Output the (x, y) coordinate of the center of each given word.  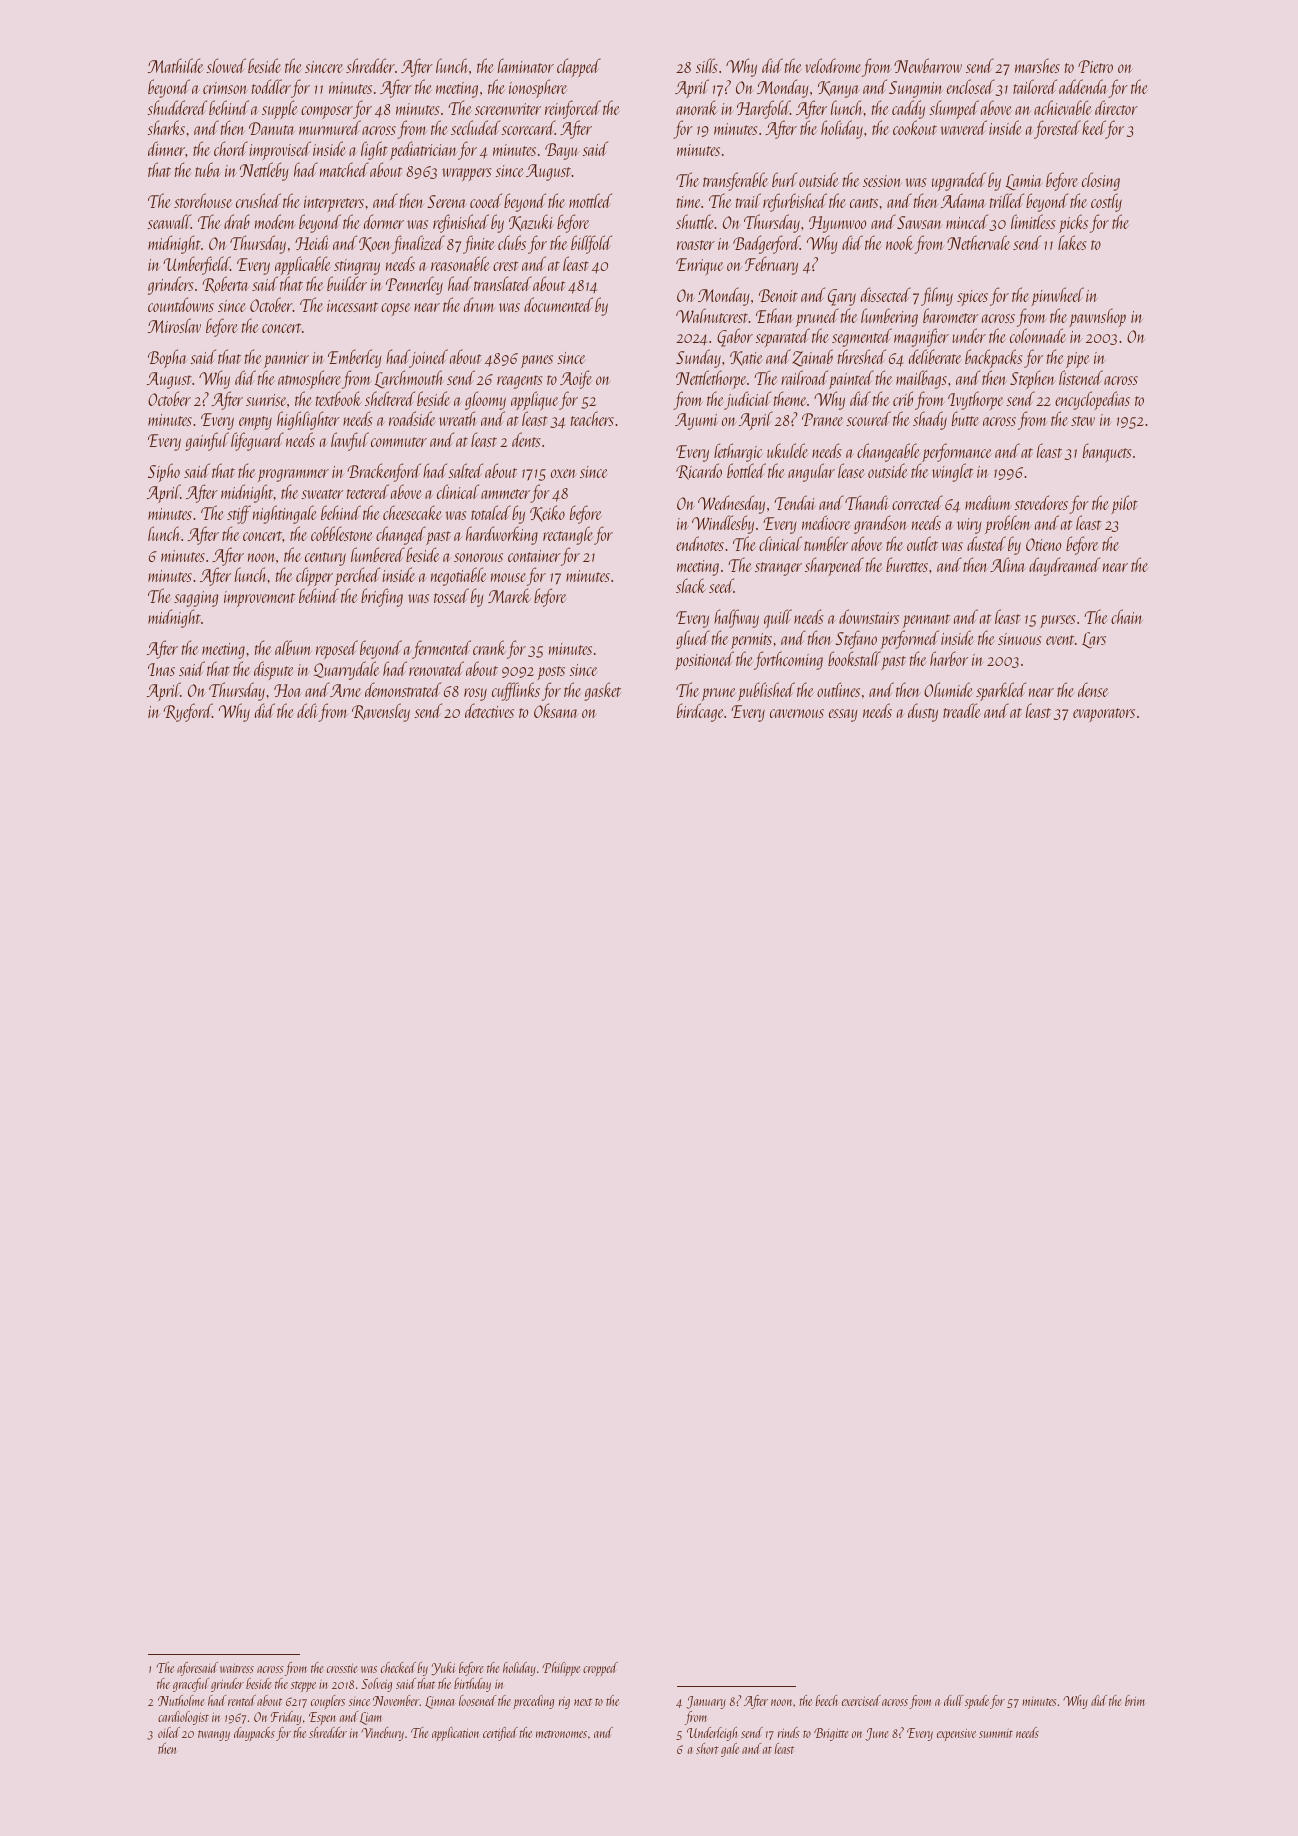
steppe (303, 1686)
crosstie (342, 1668)
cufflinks (516, 691)
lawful (350, 441)
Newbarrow (928, 65)
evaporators (1104, 715)
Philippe (561, 1669)
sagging (196, 599)
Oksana (555, 710)
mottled (590, 200)
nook (900, 242)
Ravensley (381, 712)
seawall (169, 221)
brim (1135, 1700)
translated (503, 283)
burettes (907, 564)
